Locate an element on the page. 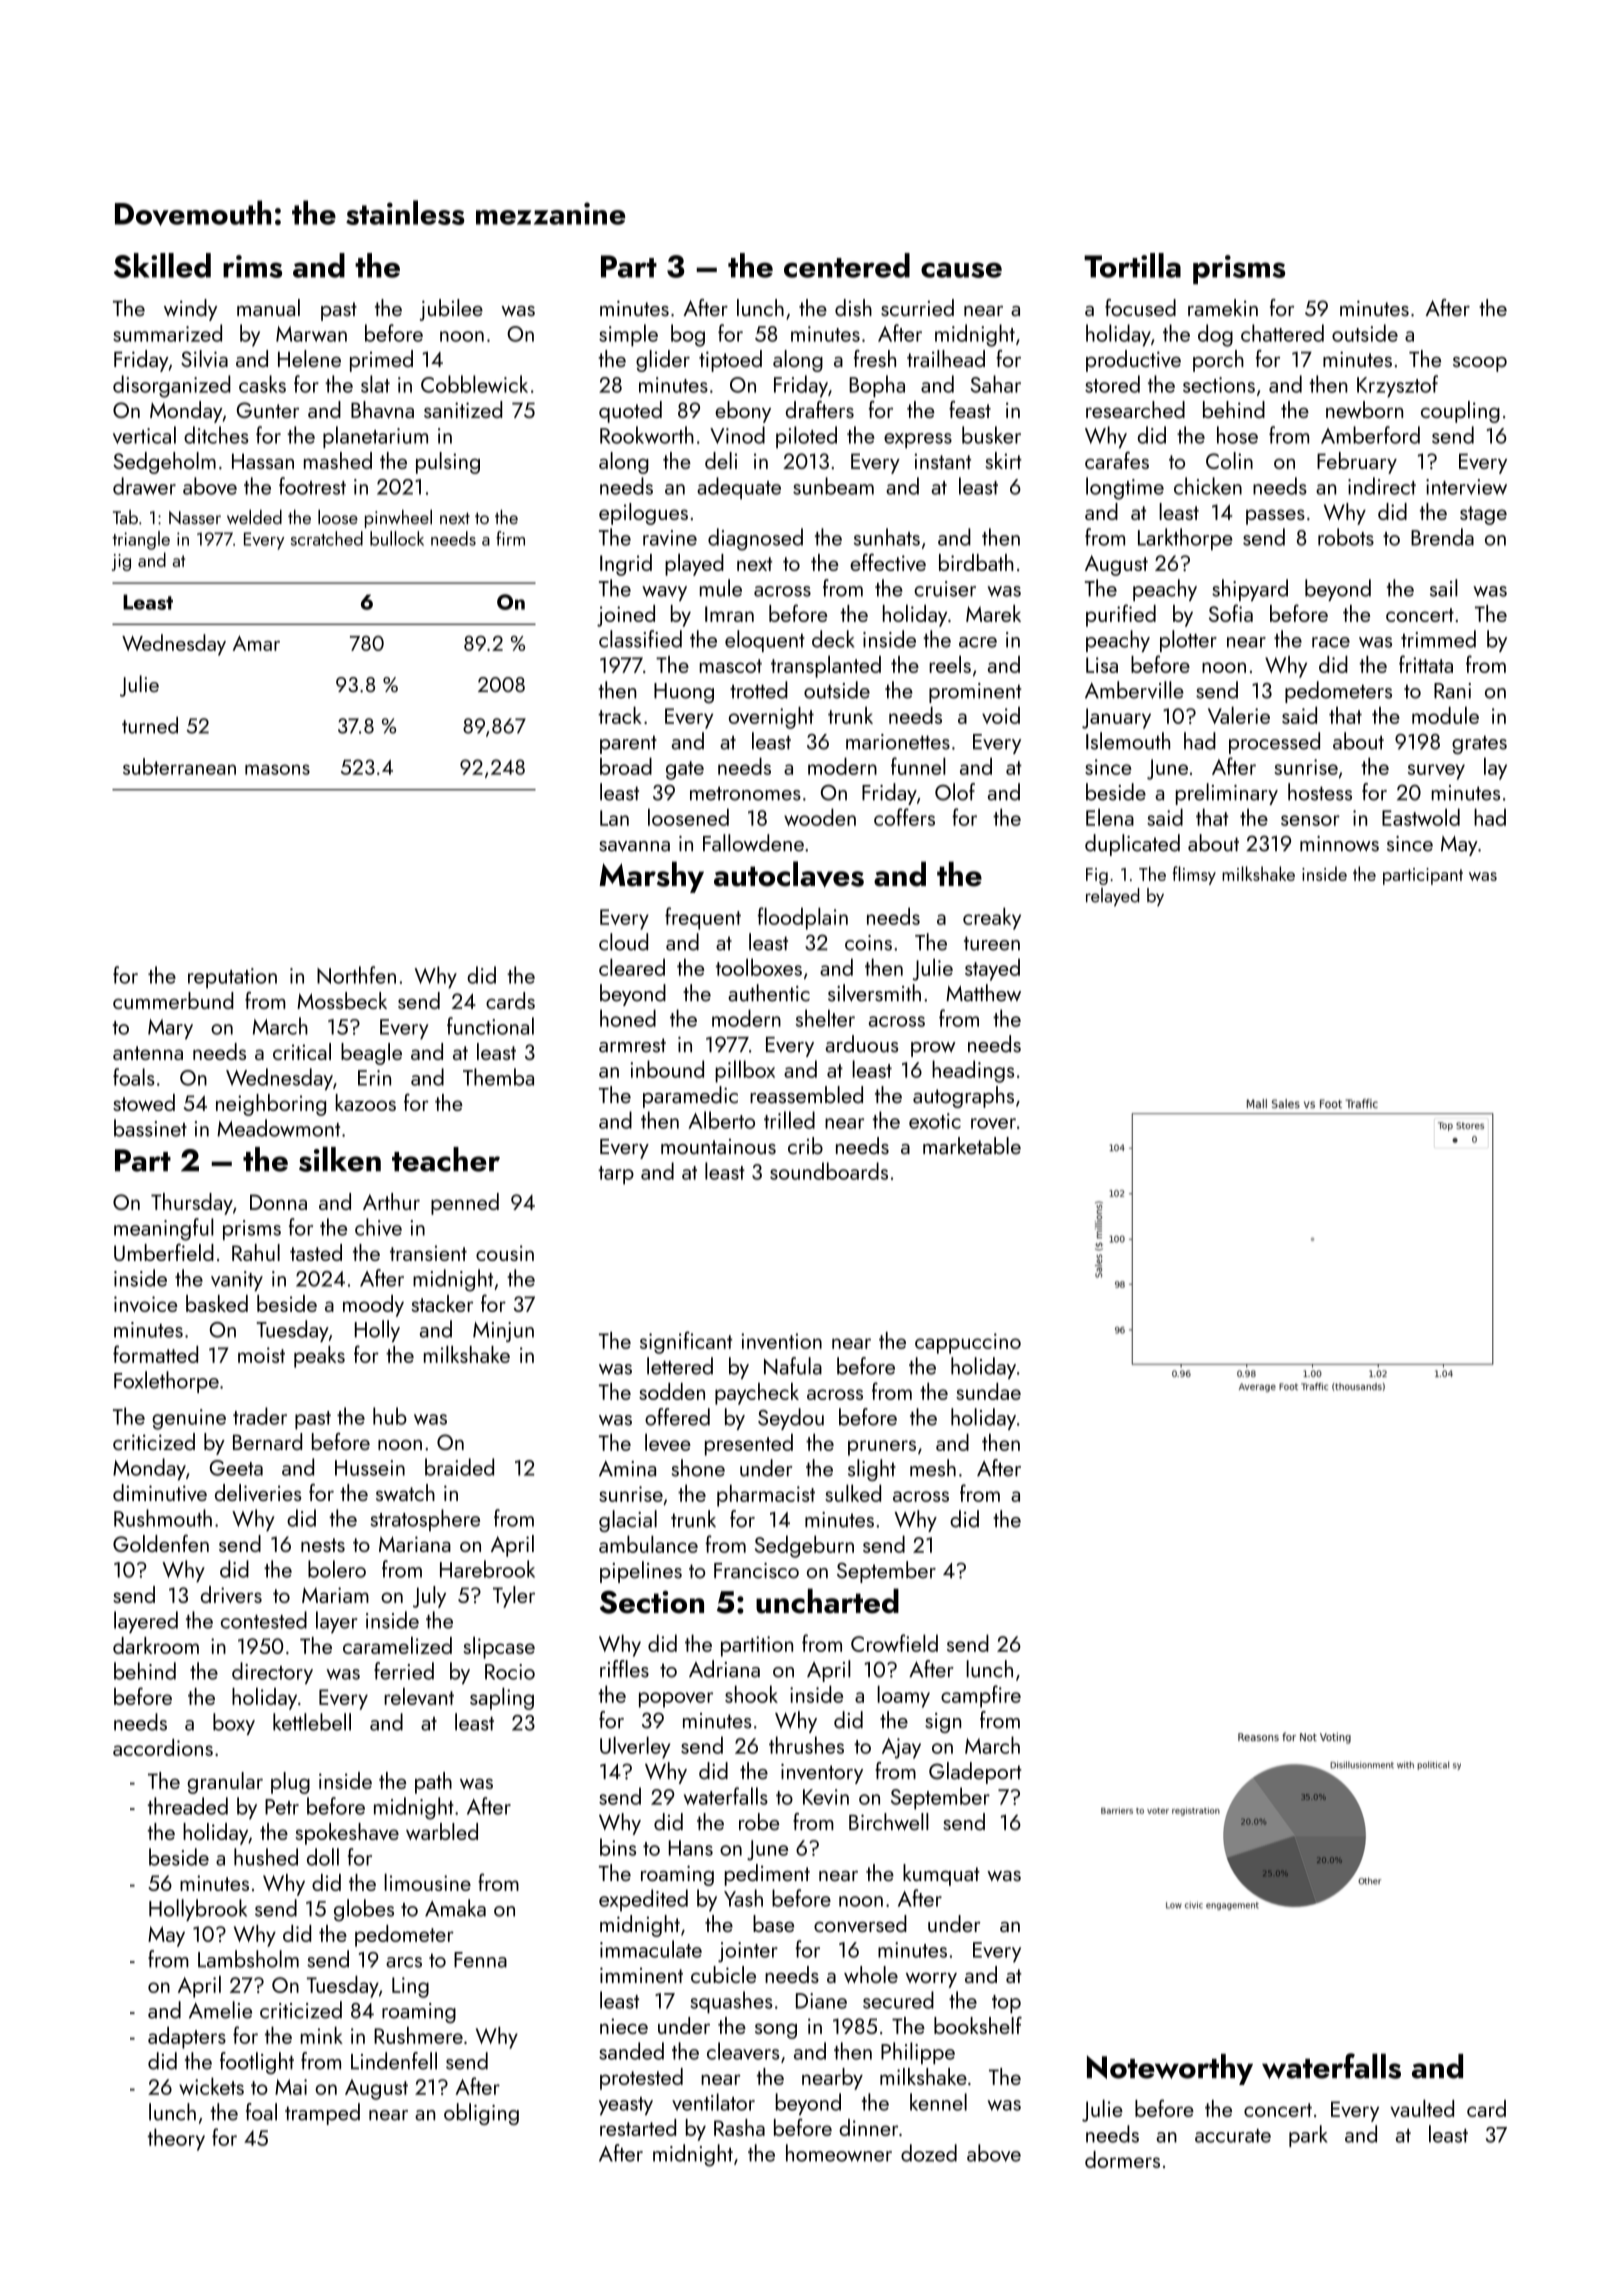 The image size is (1620, 2292). marketable is located at coordinates (972, 1146).
